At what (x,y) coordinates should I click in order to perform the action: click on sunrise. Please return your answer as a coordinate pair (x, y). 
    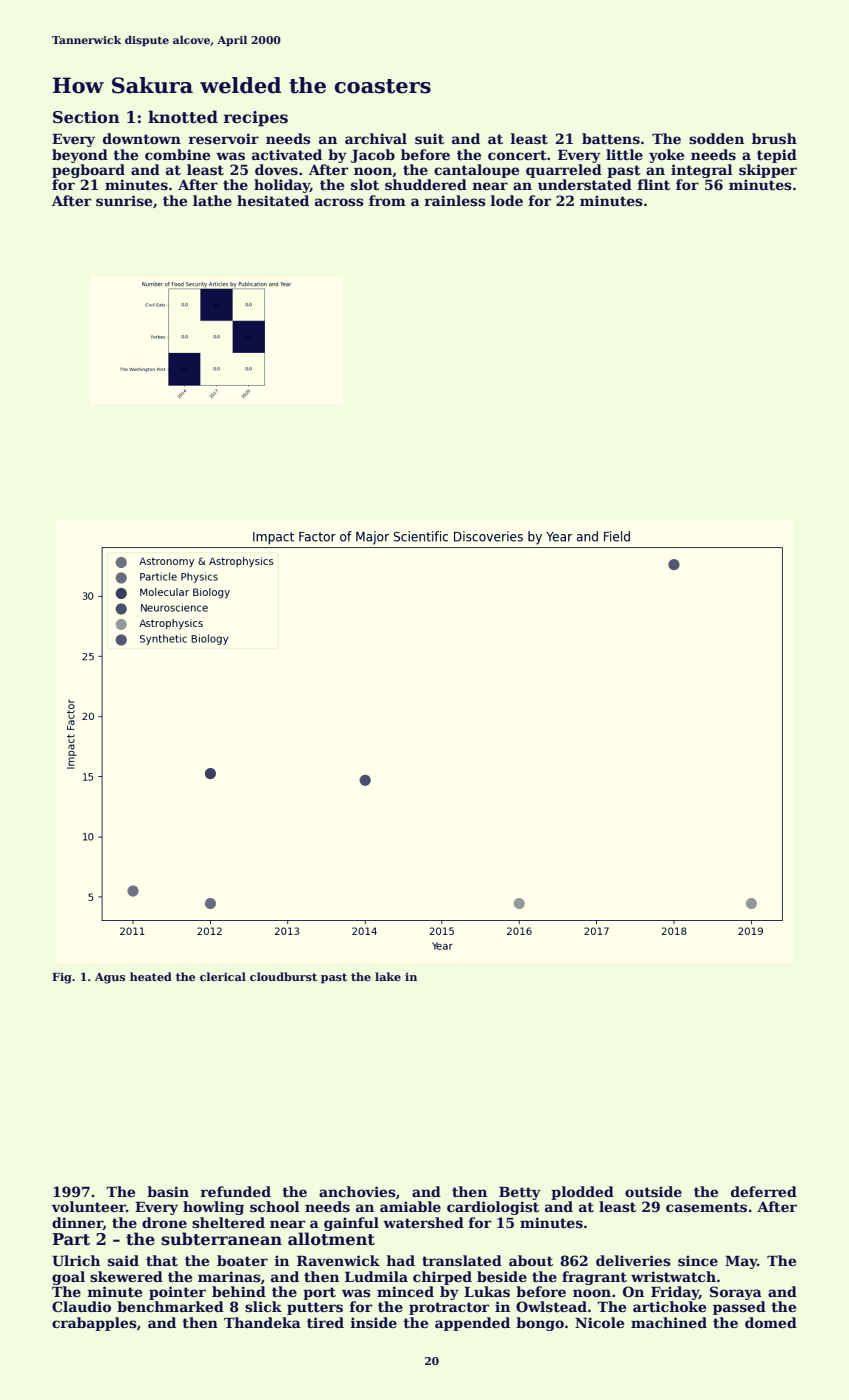
    Looking at the image, I should click on (124, 200).
